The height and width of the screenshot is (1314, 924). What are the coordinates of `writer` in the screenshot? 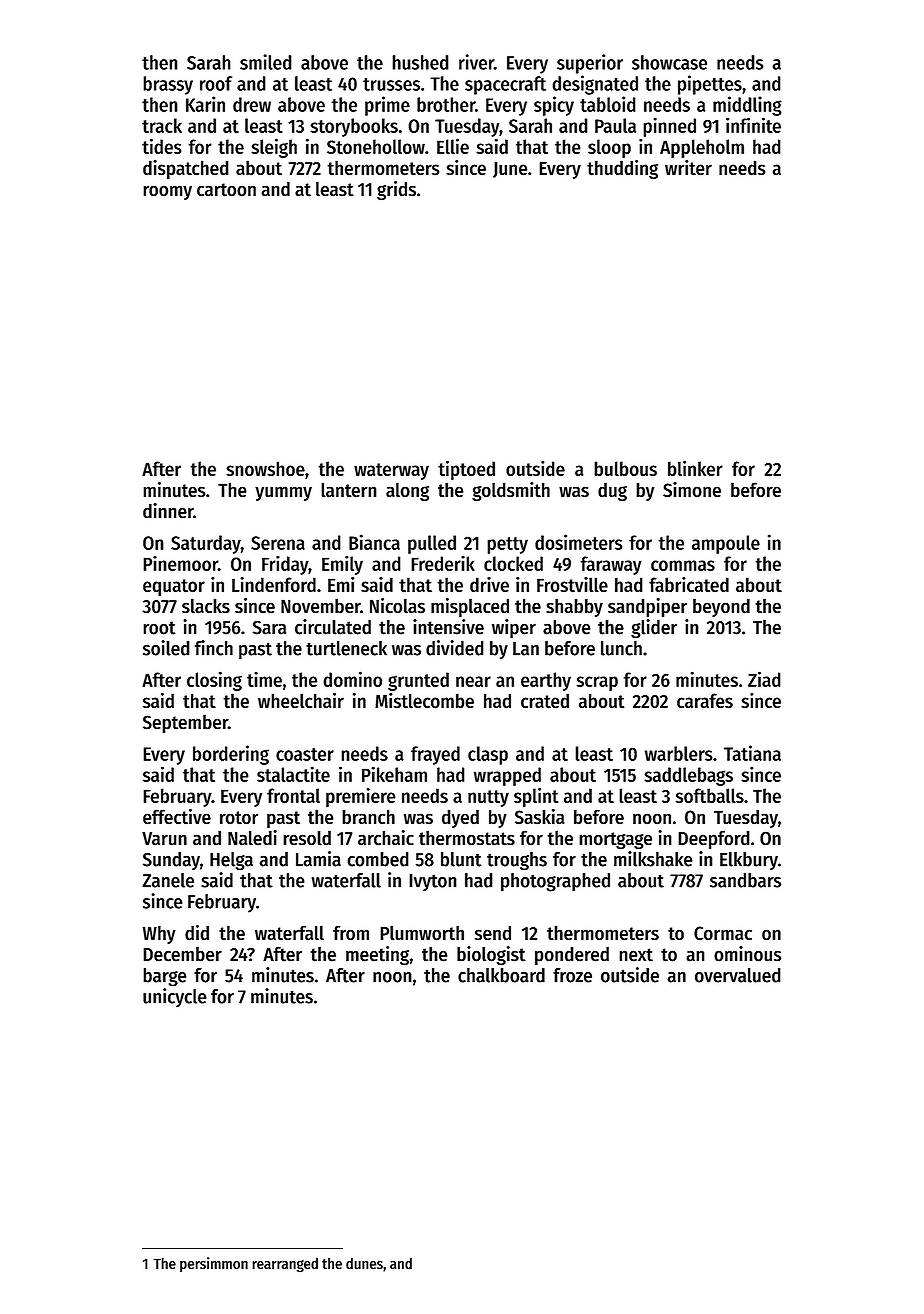 It's located at (688, 167).
